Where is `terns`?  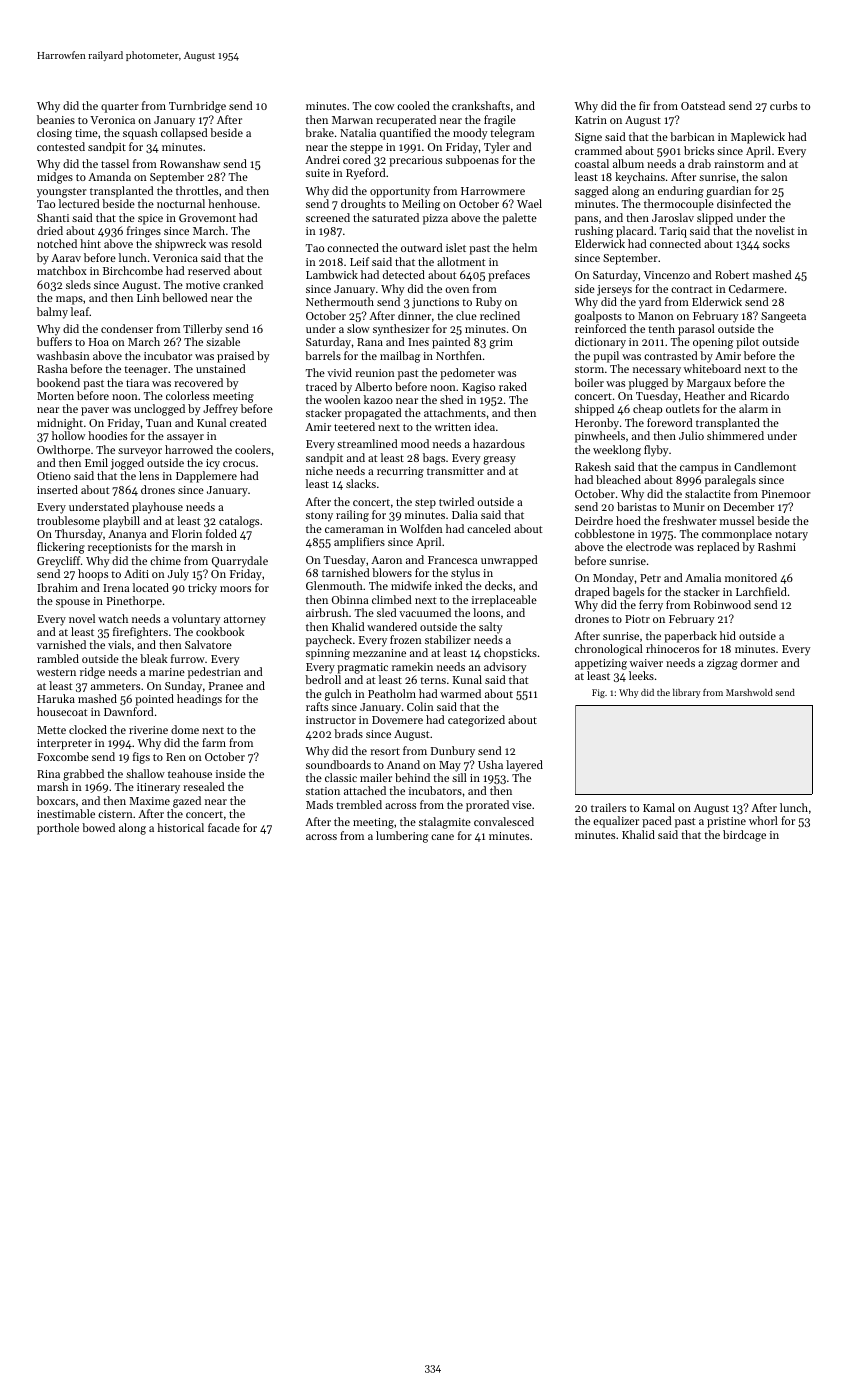
terns is located at coordinates (433, 680).
